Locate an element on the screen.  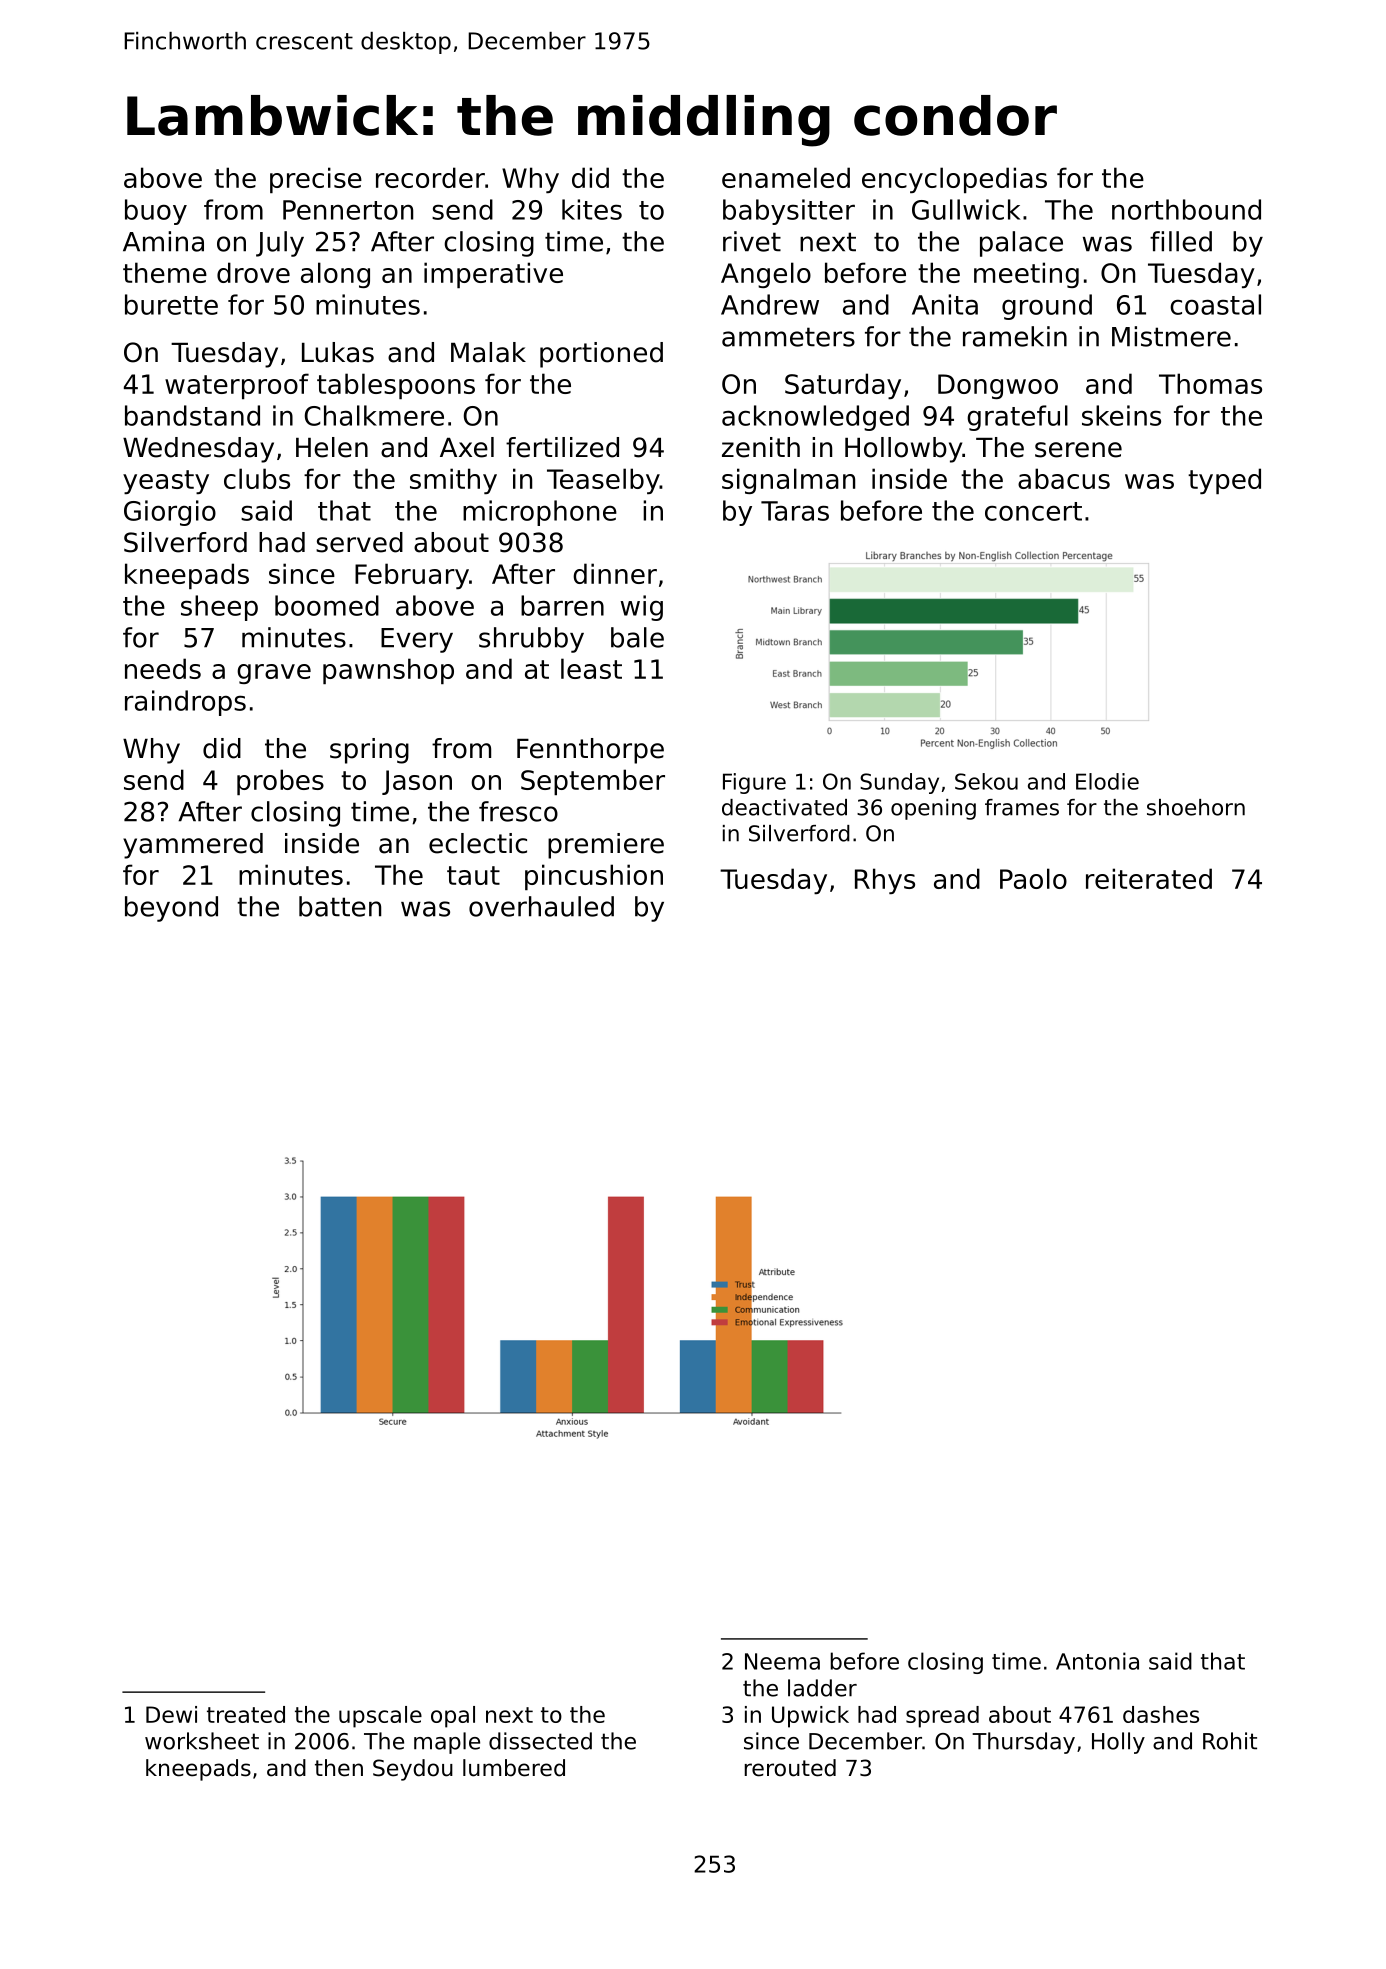
raindrops is located at coordinates (185, 703).
